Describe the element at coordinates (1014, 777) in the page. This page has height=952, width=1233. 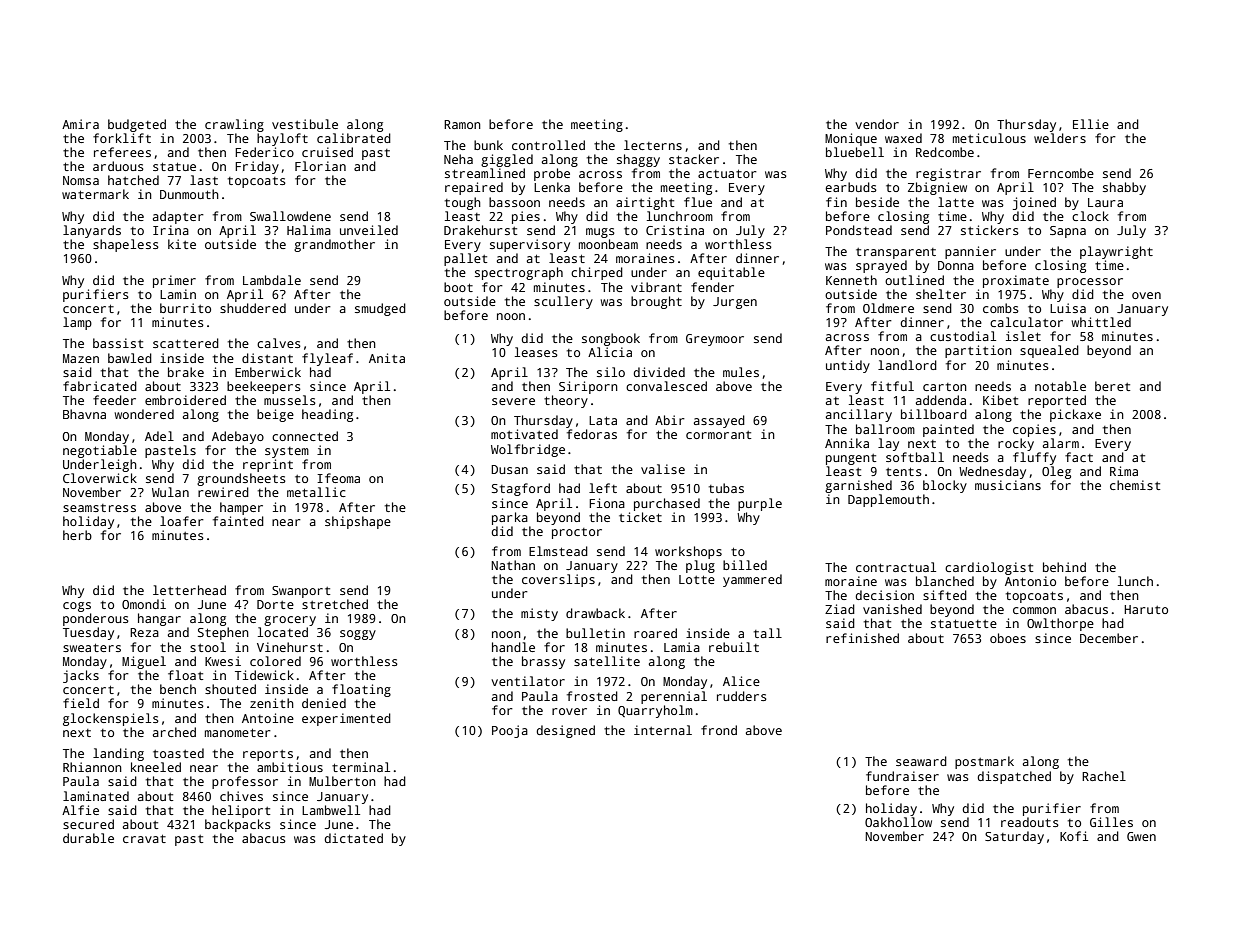
I see `dispatched` at that location.
